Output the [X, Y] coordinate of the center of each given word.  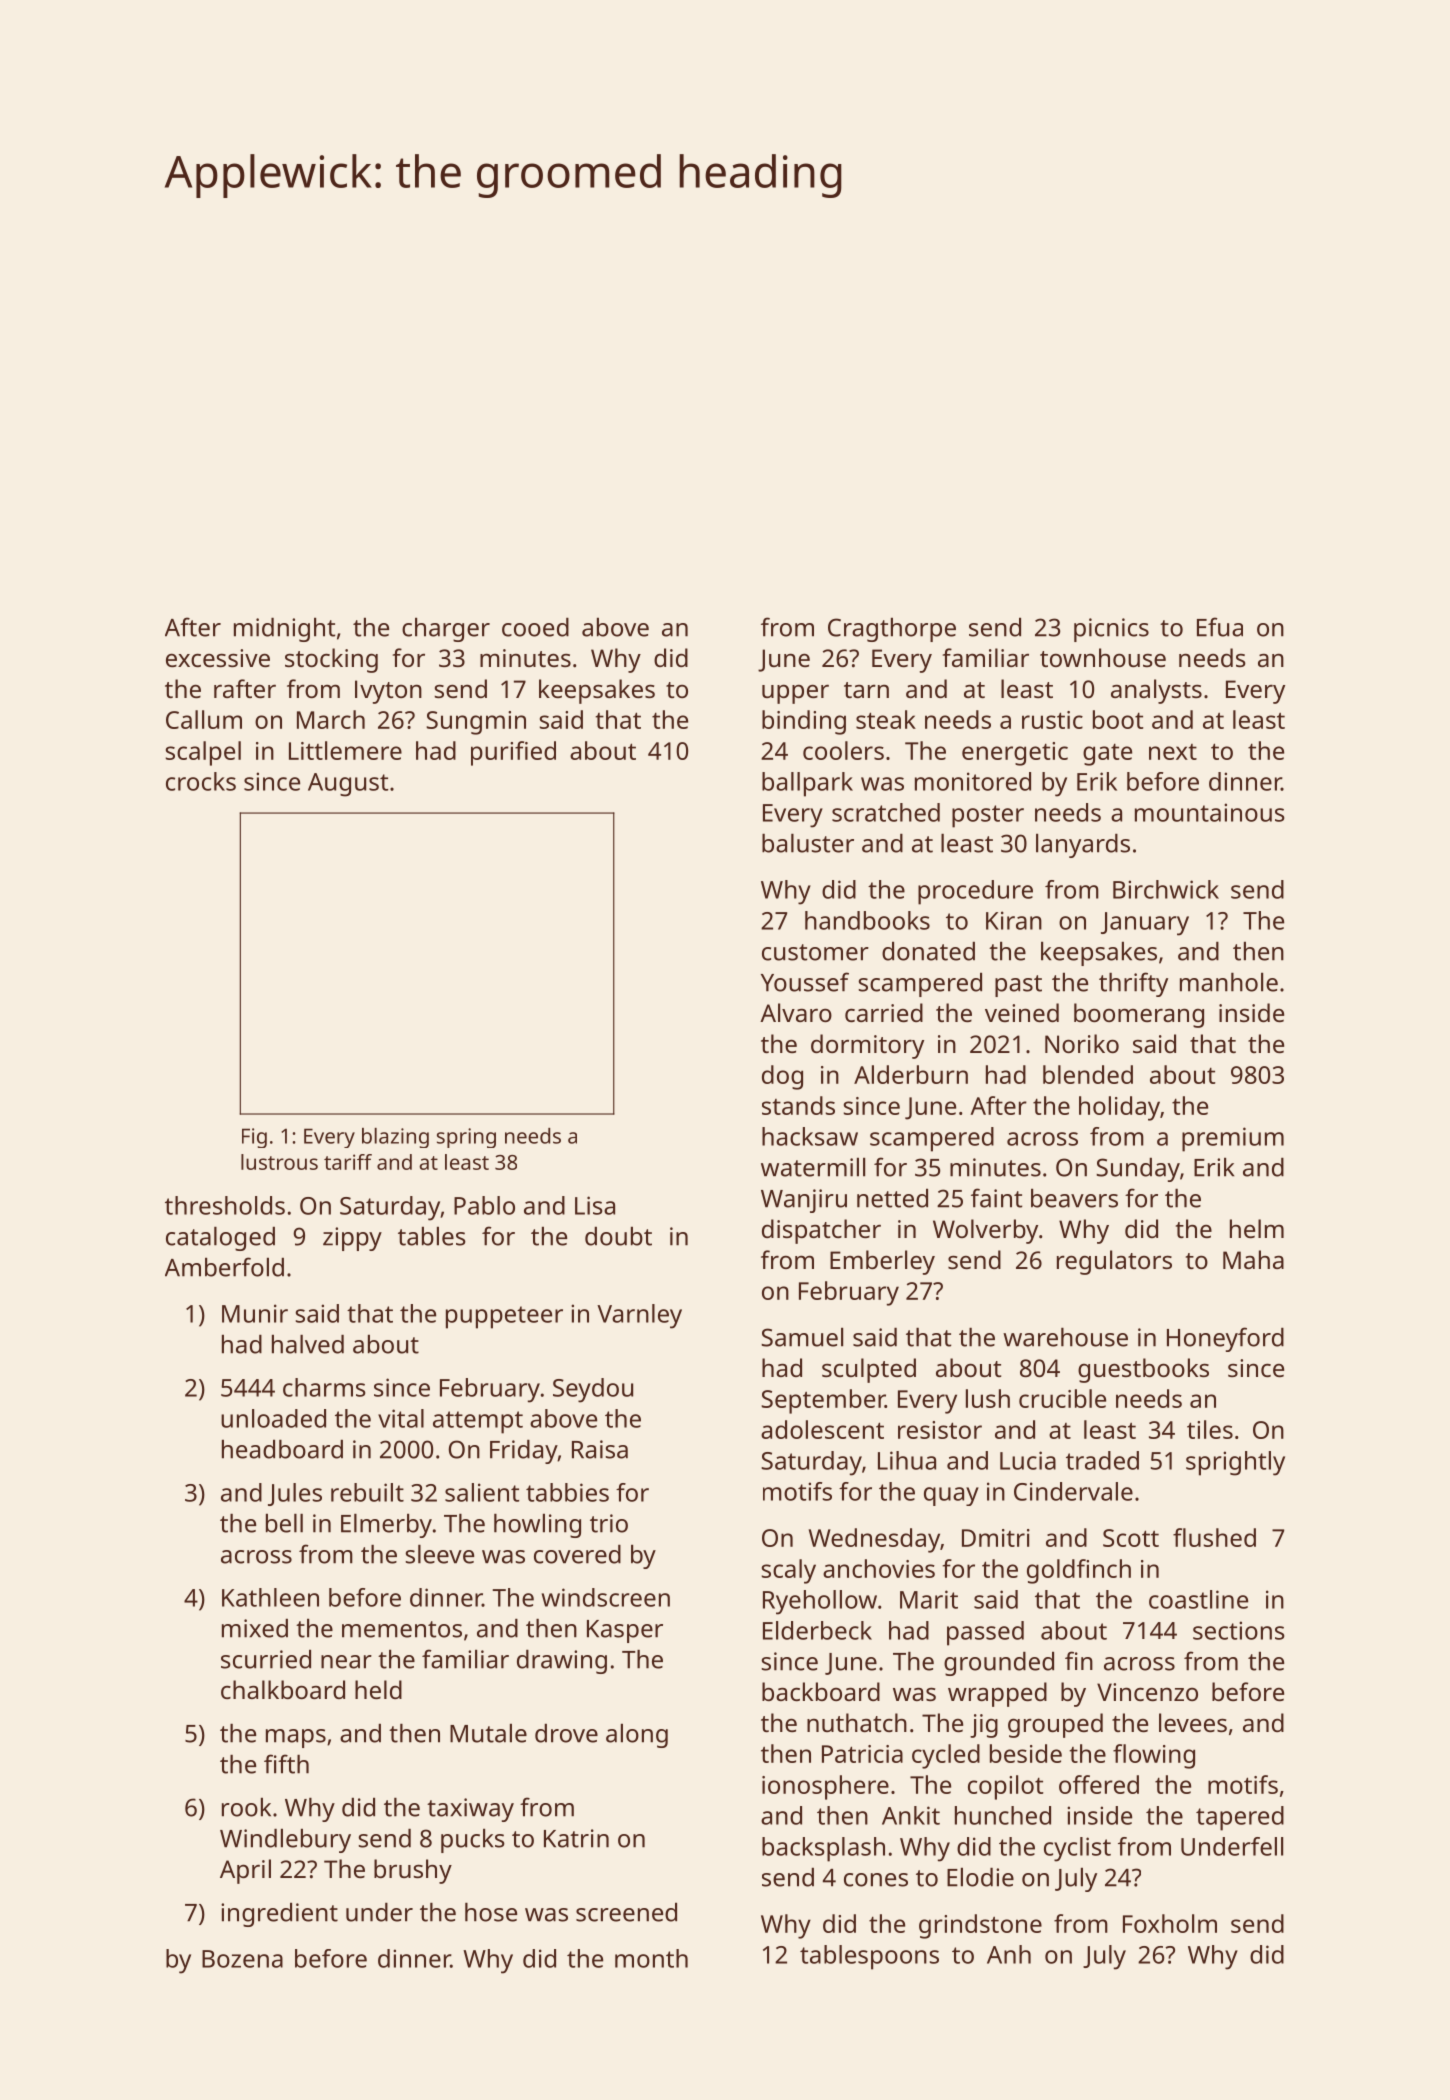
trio [609, 1523]
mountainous [1209, 812]
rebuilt [367, 1492]
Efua [1220, 627]
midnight [284, 630]
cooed [535, 627]
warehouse [1065, 1337]
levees [1193, 1722]
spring [466, 1138]
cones [876, 1880]
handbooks [867, 920]
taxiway [470, 1810]
